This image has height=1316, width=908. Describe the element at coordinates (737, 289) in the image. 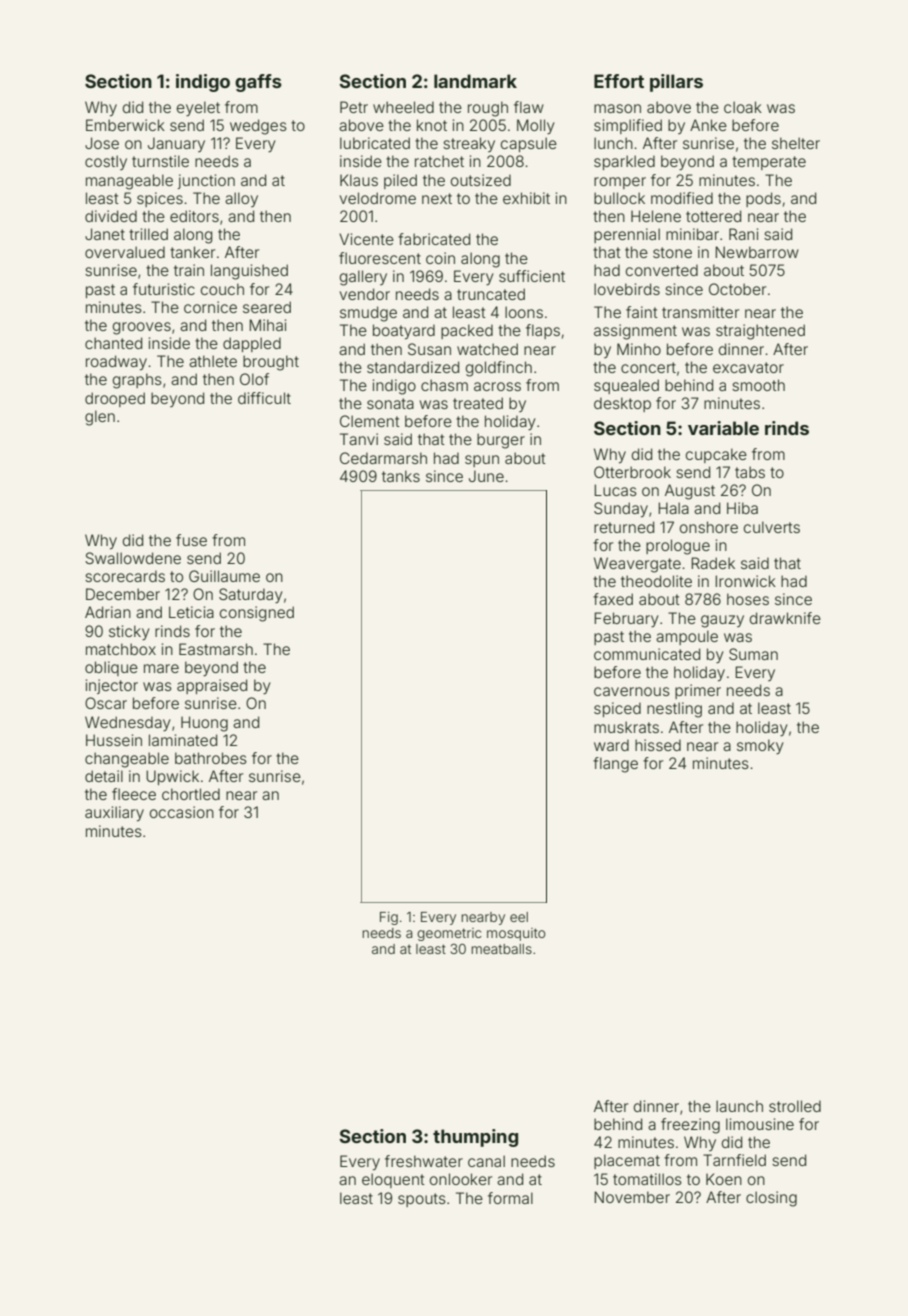

I see `October` at that location.
